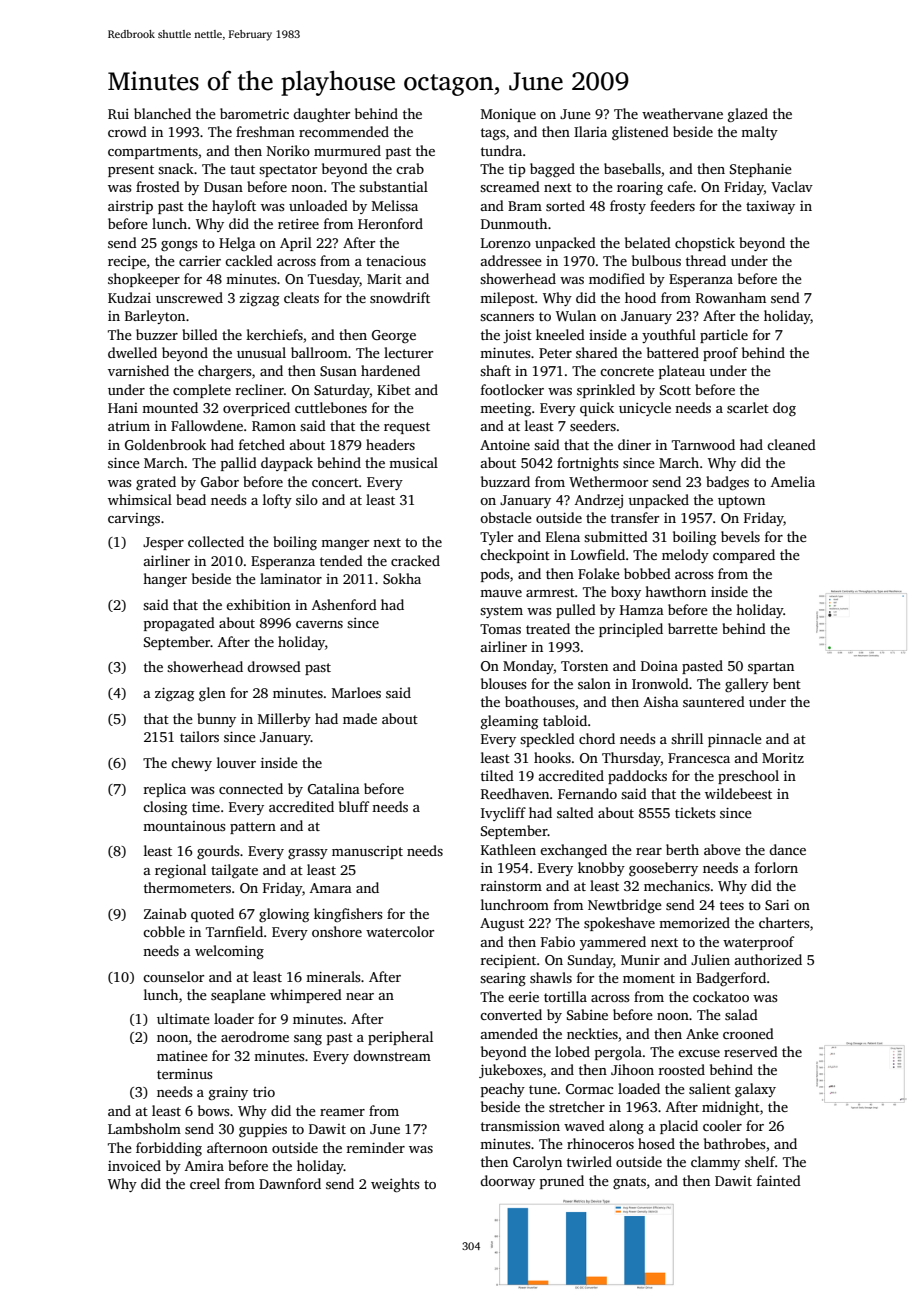 The width and height of the screenshot is (924, 1308). I want to click on dog, so click(784, 409).
